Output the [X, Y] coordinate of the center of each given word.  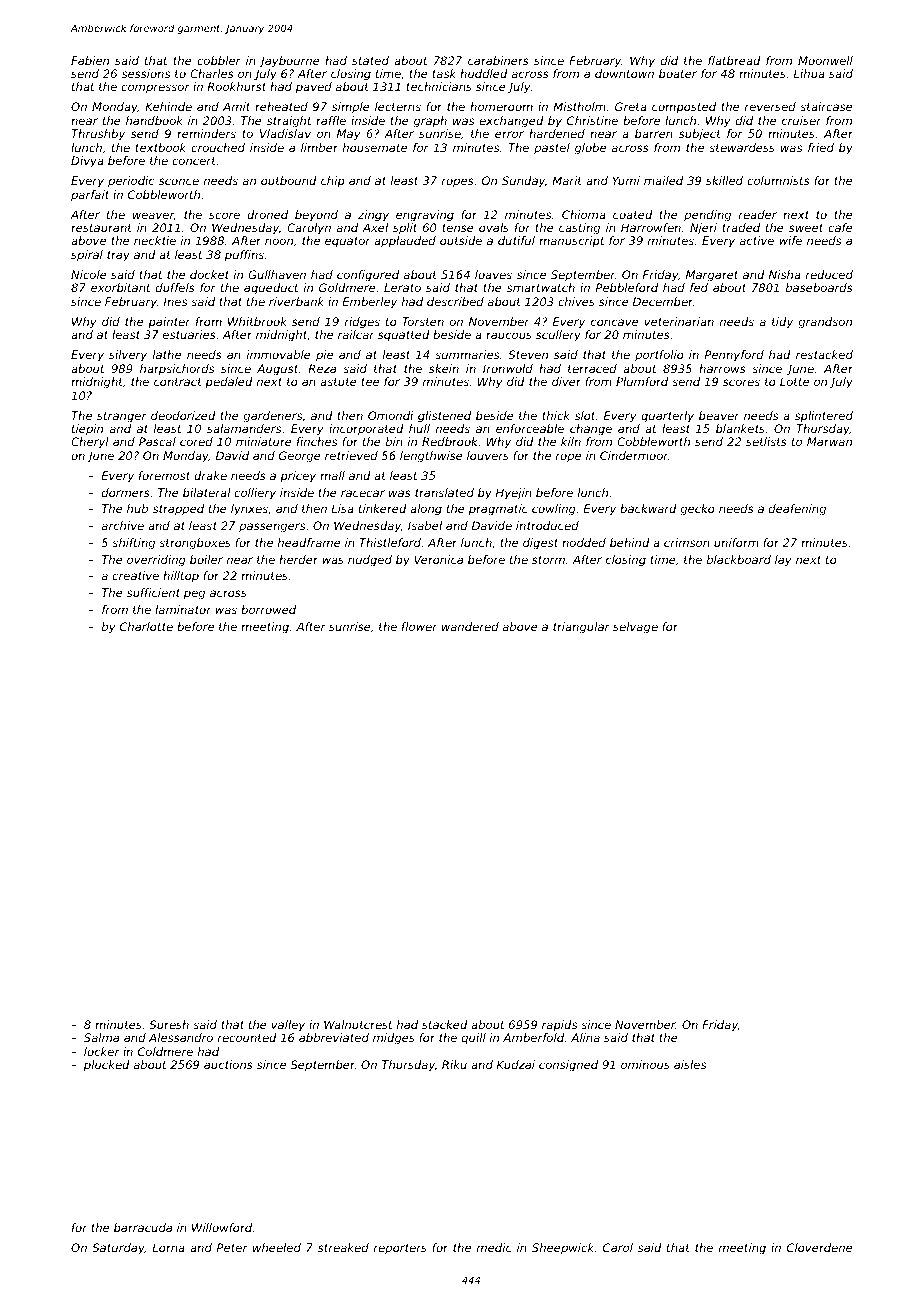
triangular [581, 628]
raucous [509, 335]
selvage [635, 628]
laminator [183, 609]
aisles [690, 1064]
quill [474, 1038]
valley [288, 1026]
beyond [316, 216]
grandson [825, 323]
